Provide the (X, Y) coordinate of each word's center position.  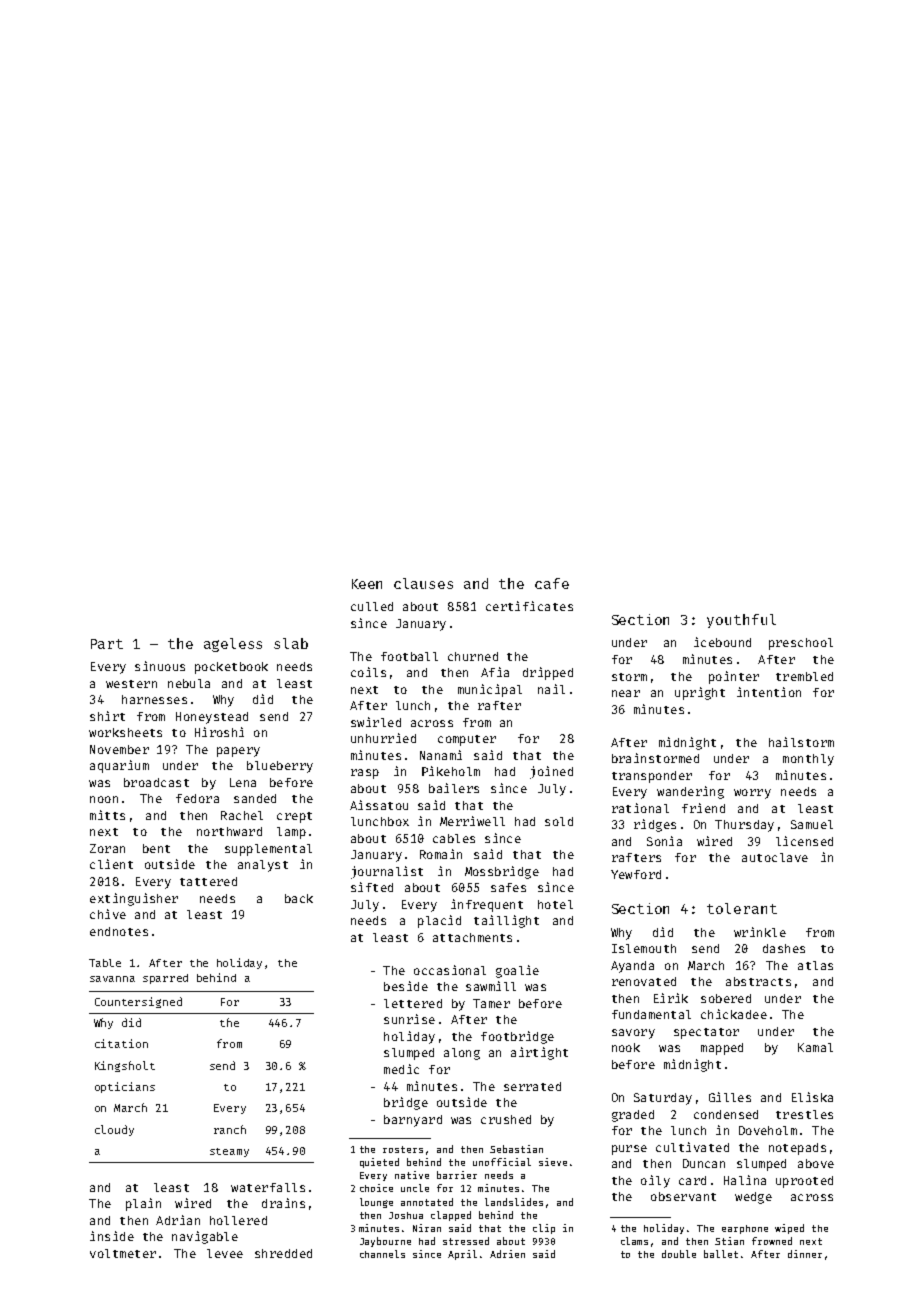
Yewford (636, 874)
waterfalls (268, 1187)
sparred (165, 979)
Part (107, 644)
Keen (367, 584)
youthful (741, 621)
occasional (450, 970)
